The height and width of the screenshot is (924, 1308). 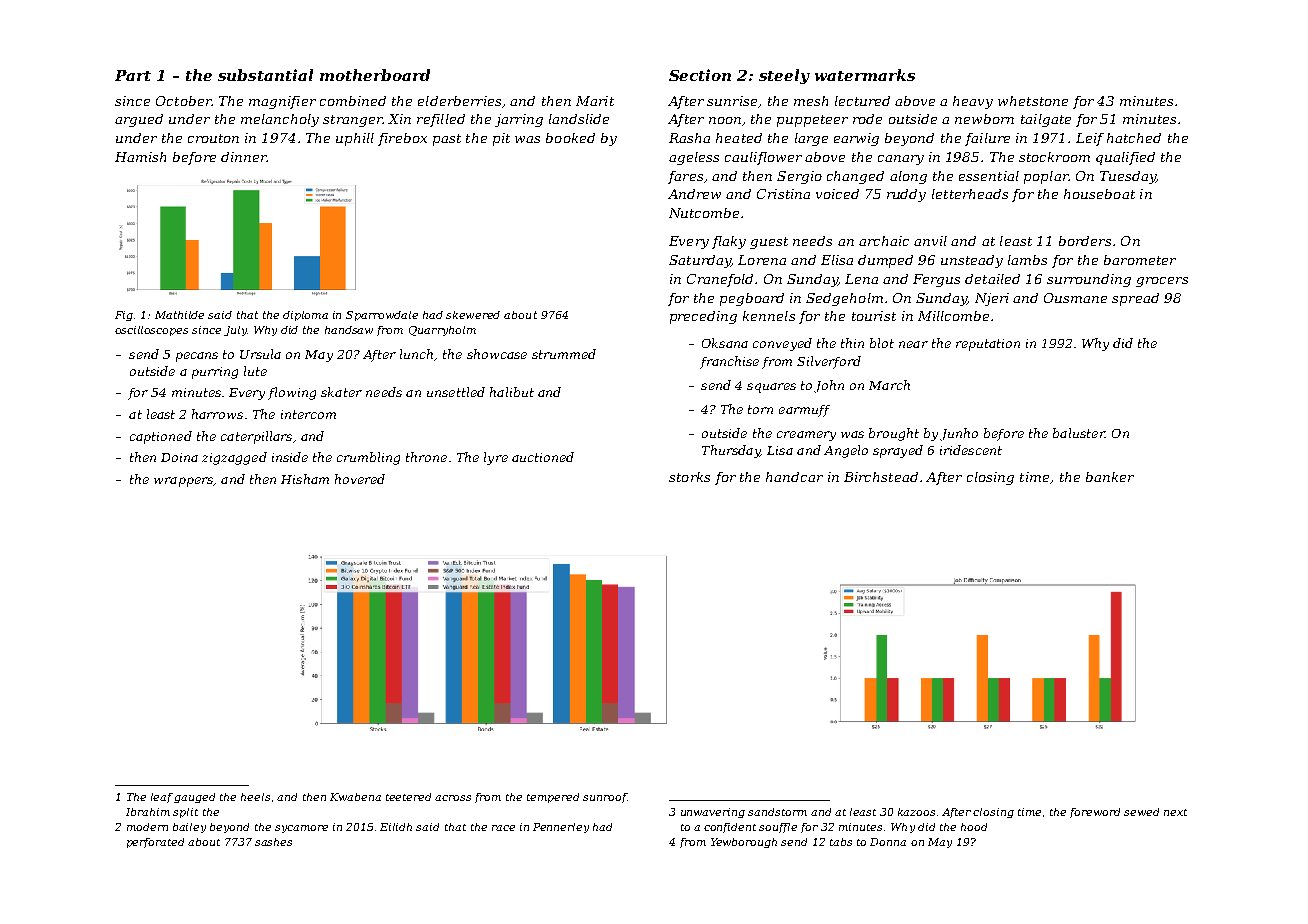 I want to click on wrappers, so click(x=183, y=482).
